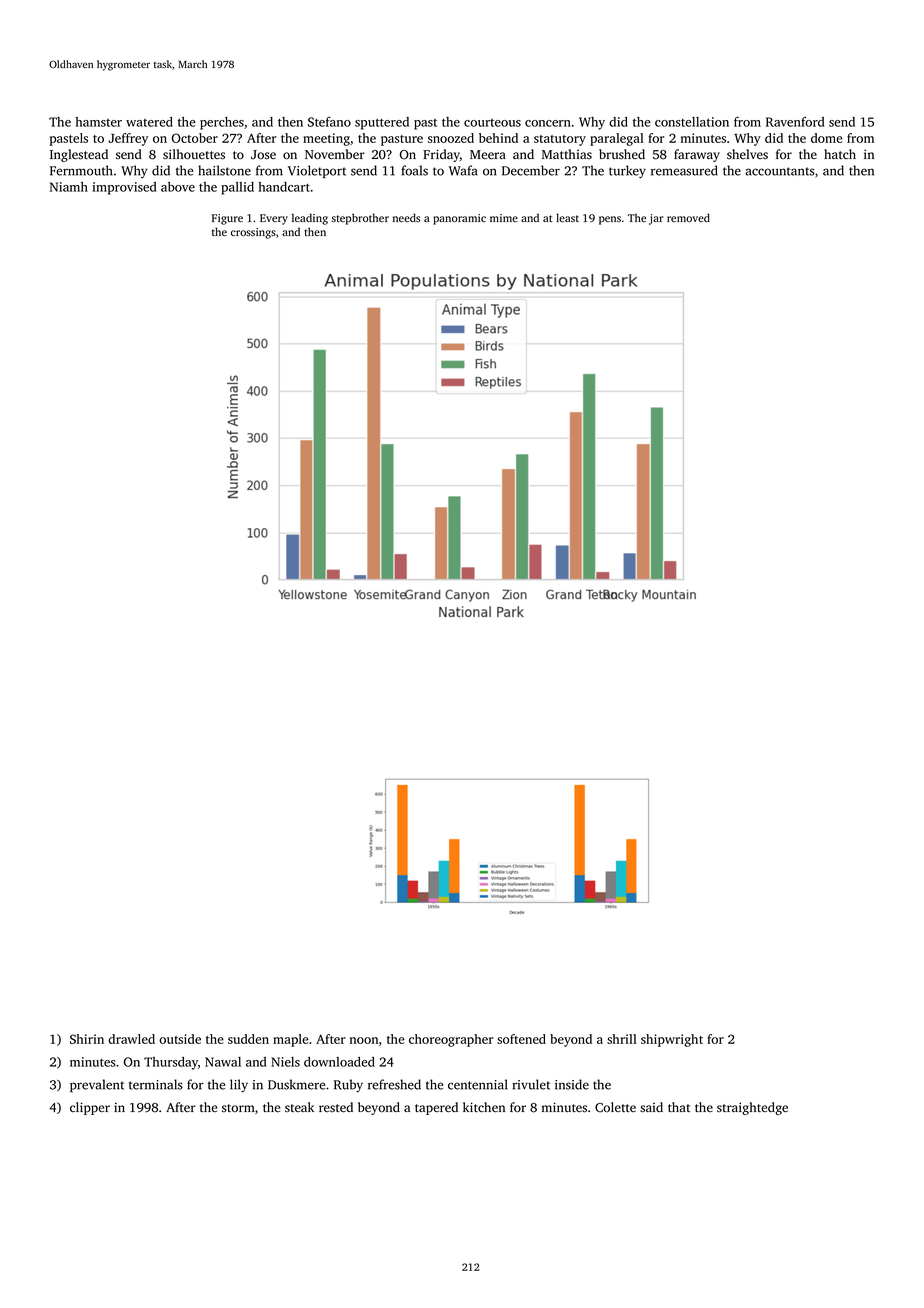 The width and height of the screenshot is (924, 1308). I want to click on mime, so click(504, 218).
